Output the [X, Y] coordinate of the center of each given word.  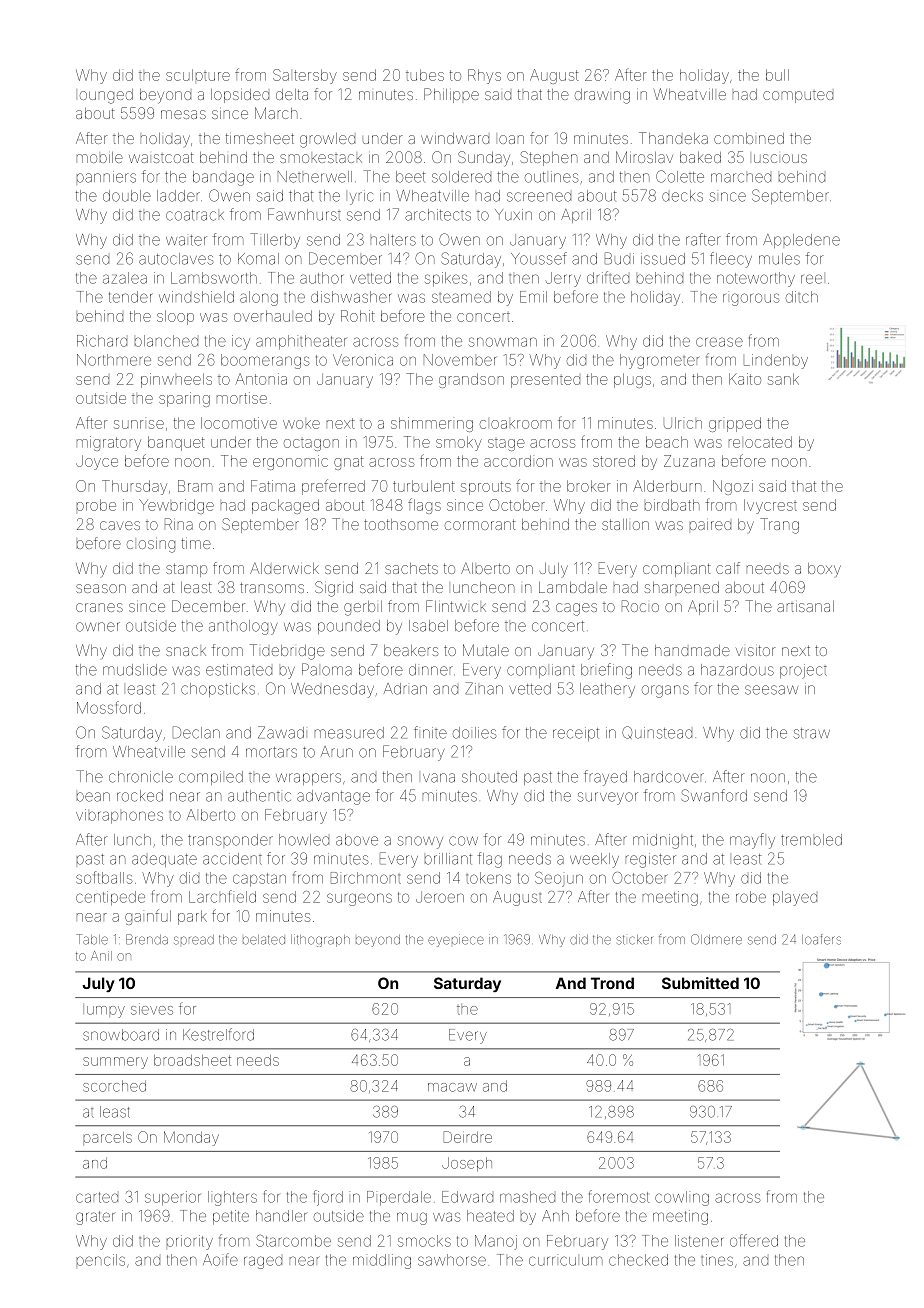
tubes [425, 75]
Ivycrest [770, 506]
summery [115, 1063]
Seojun [559, 879]
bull [777, 75]
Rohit [358, 316]
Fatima [273, 486]
